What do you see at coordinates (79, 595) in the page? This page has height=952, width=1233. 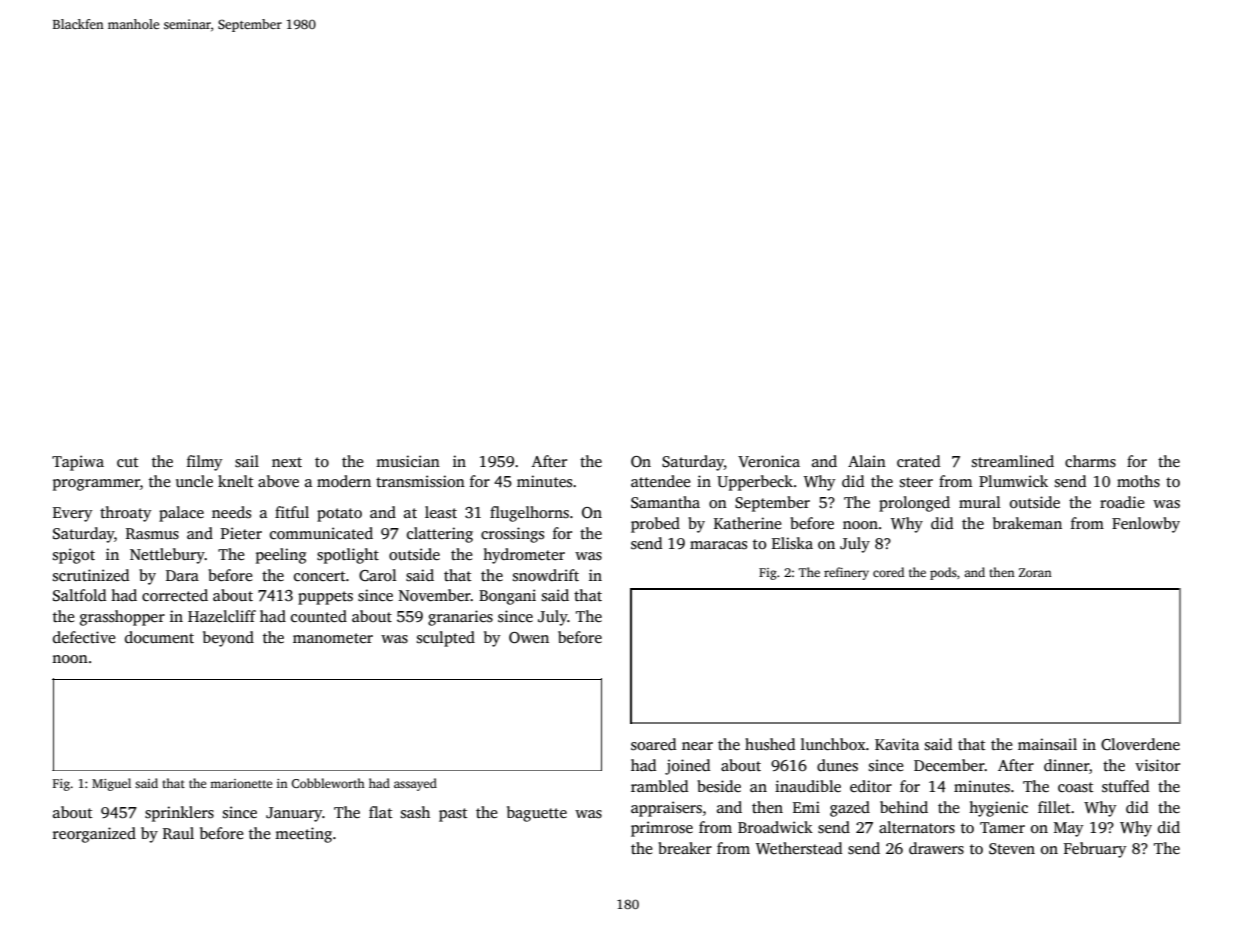 I see `Saltfold` at bounding box center [79, 595].
